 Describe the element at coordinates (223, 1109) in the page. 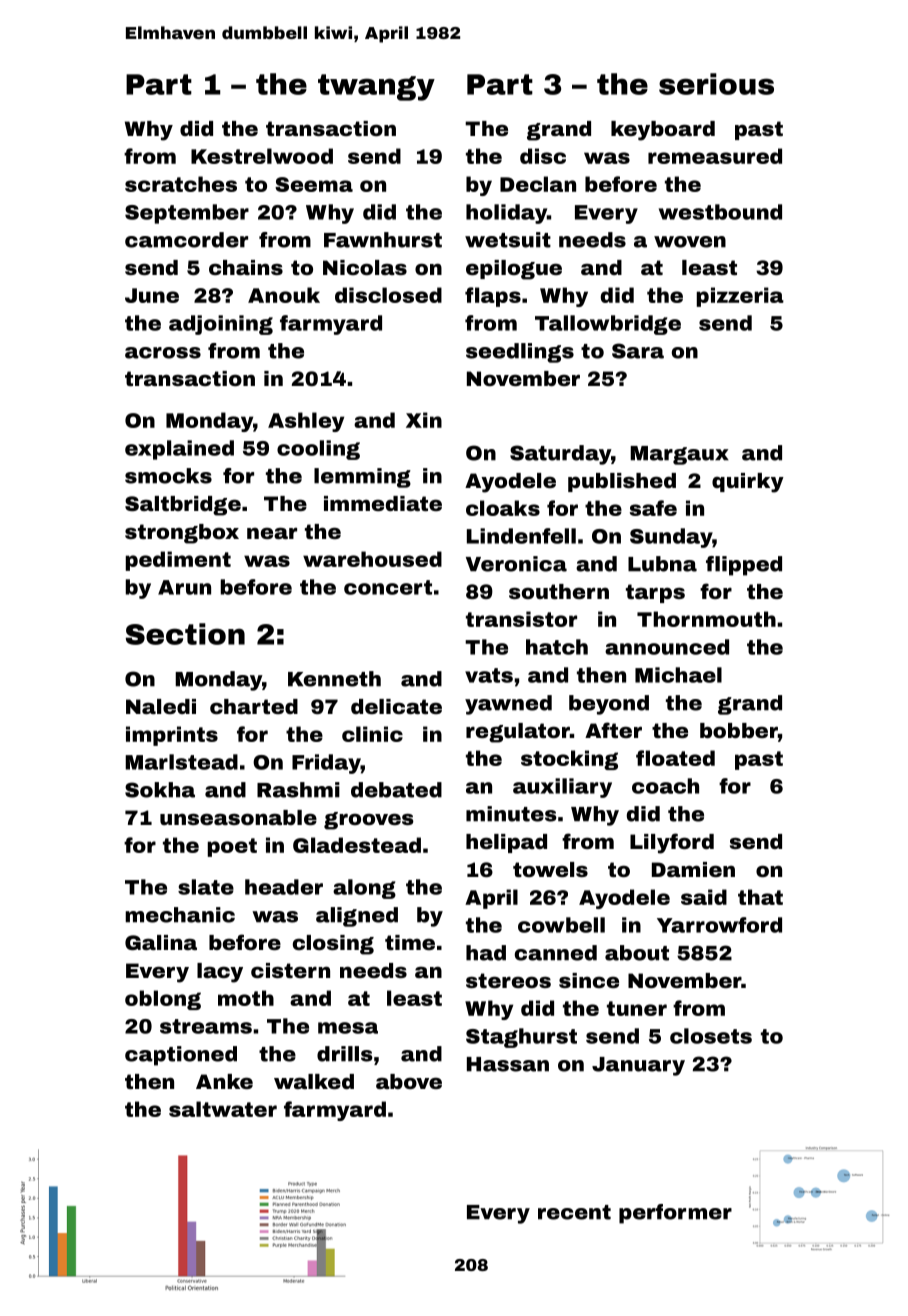

I see `saltwater` at that location.
